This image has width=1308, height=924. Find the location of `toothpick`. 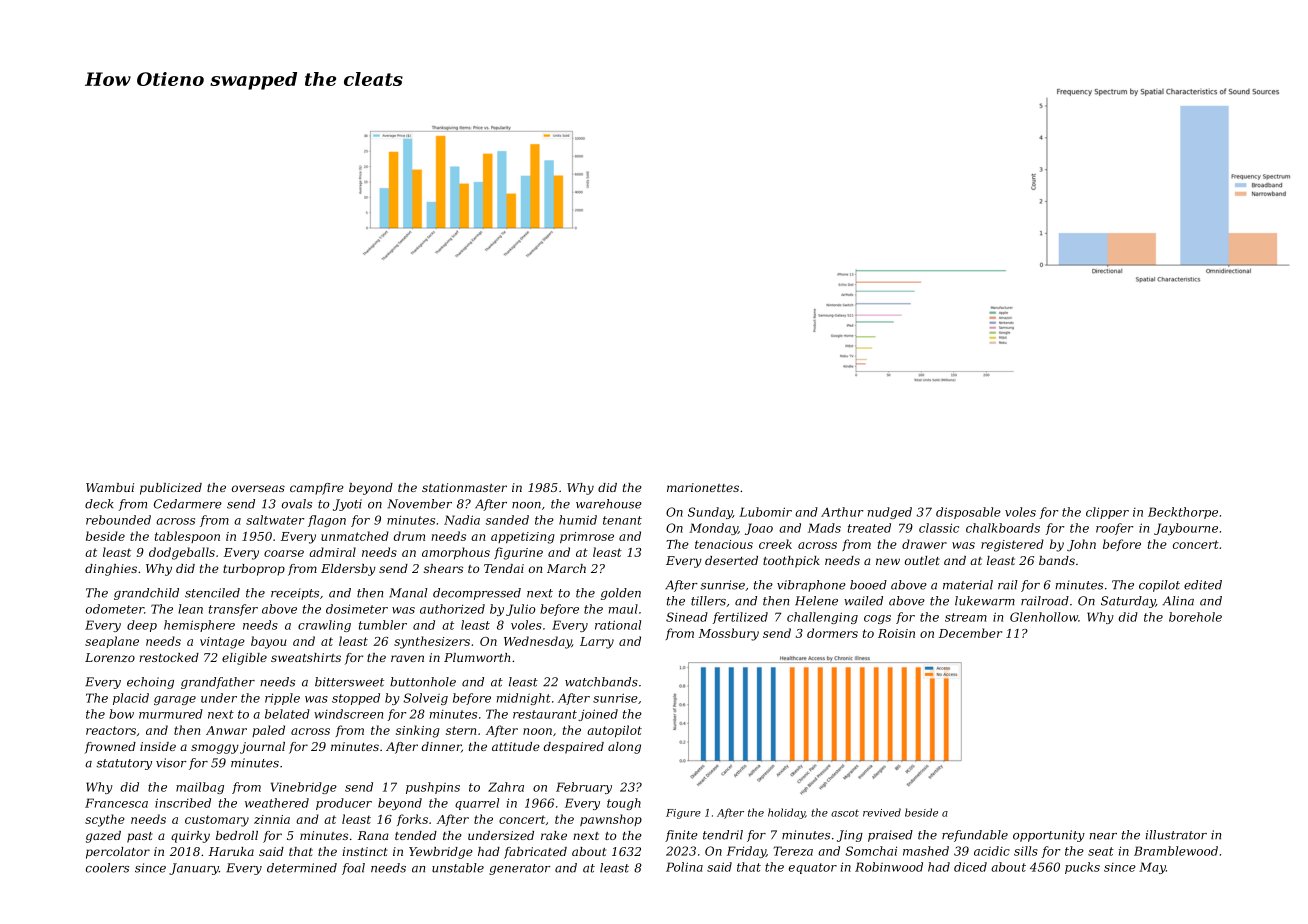

toothpick is located at coordinates (791, 562).
